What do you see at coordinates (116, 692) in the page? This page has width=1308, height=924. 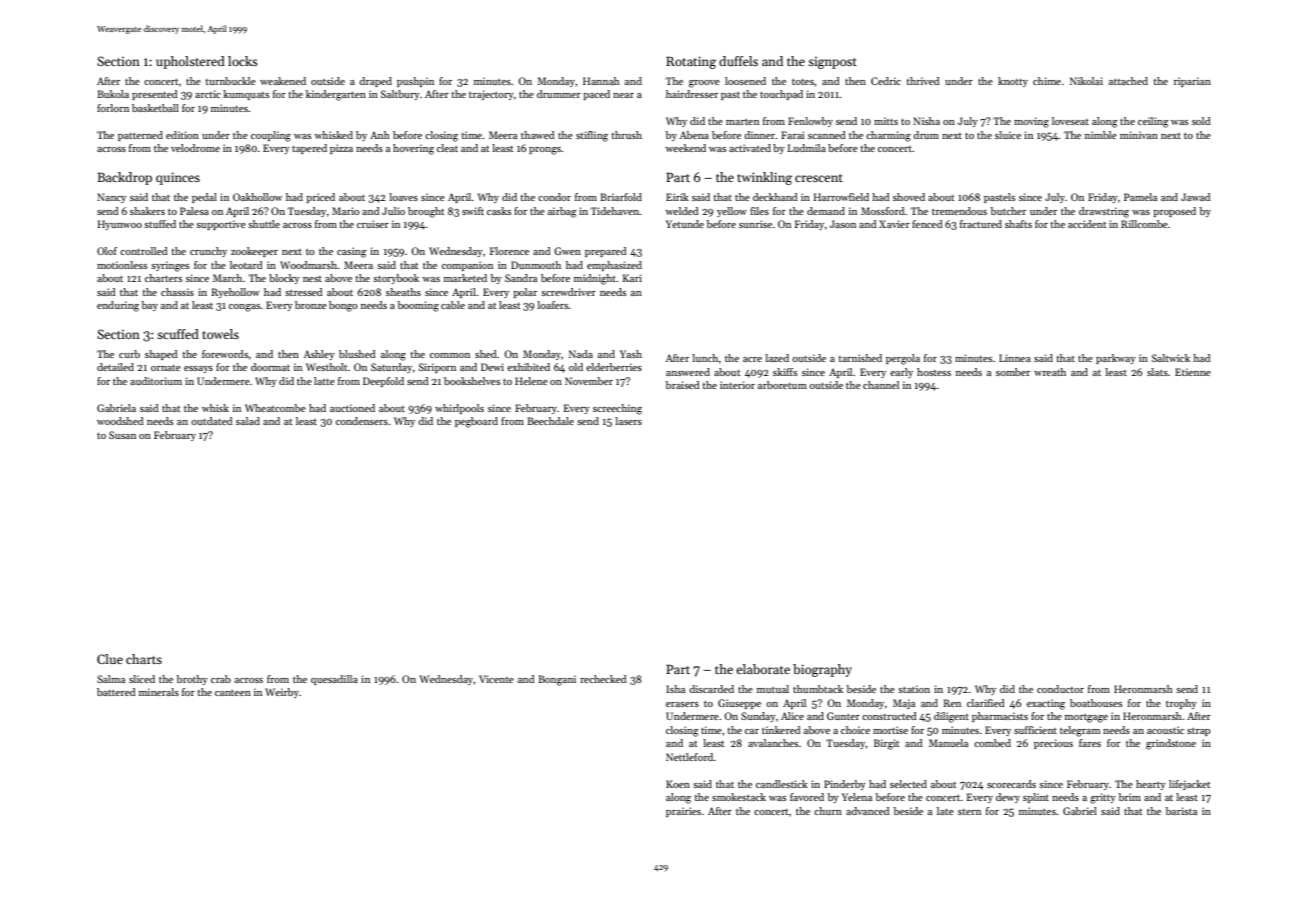 I see `battered` at bounding box center [116, 692].
